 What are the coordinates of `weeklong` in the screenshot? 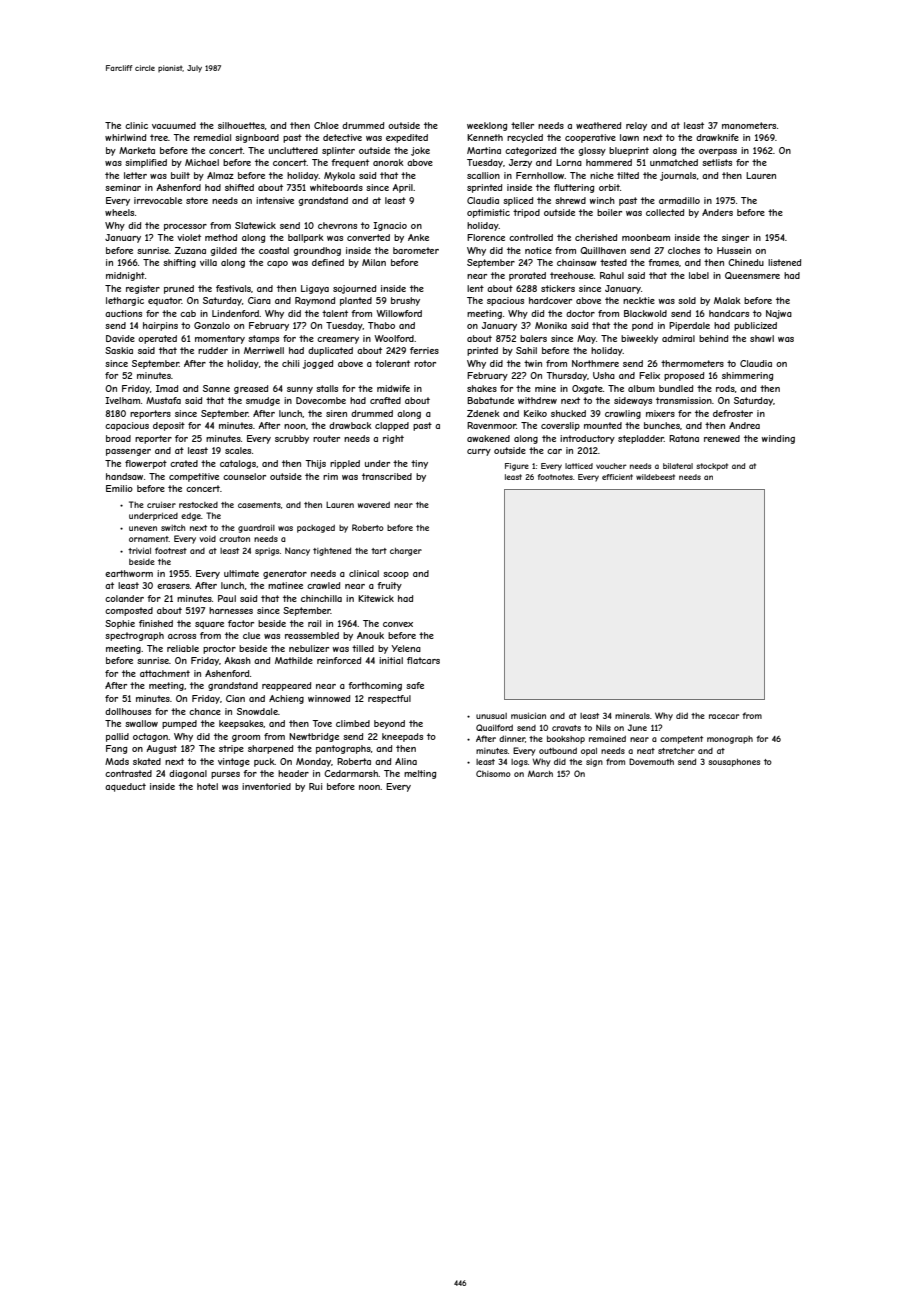 It's located at (487, 126).
